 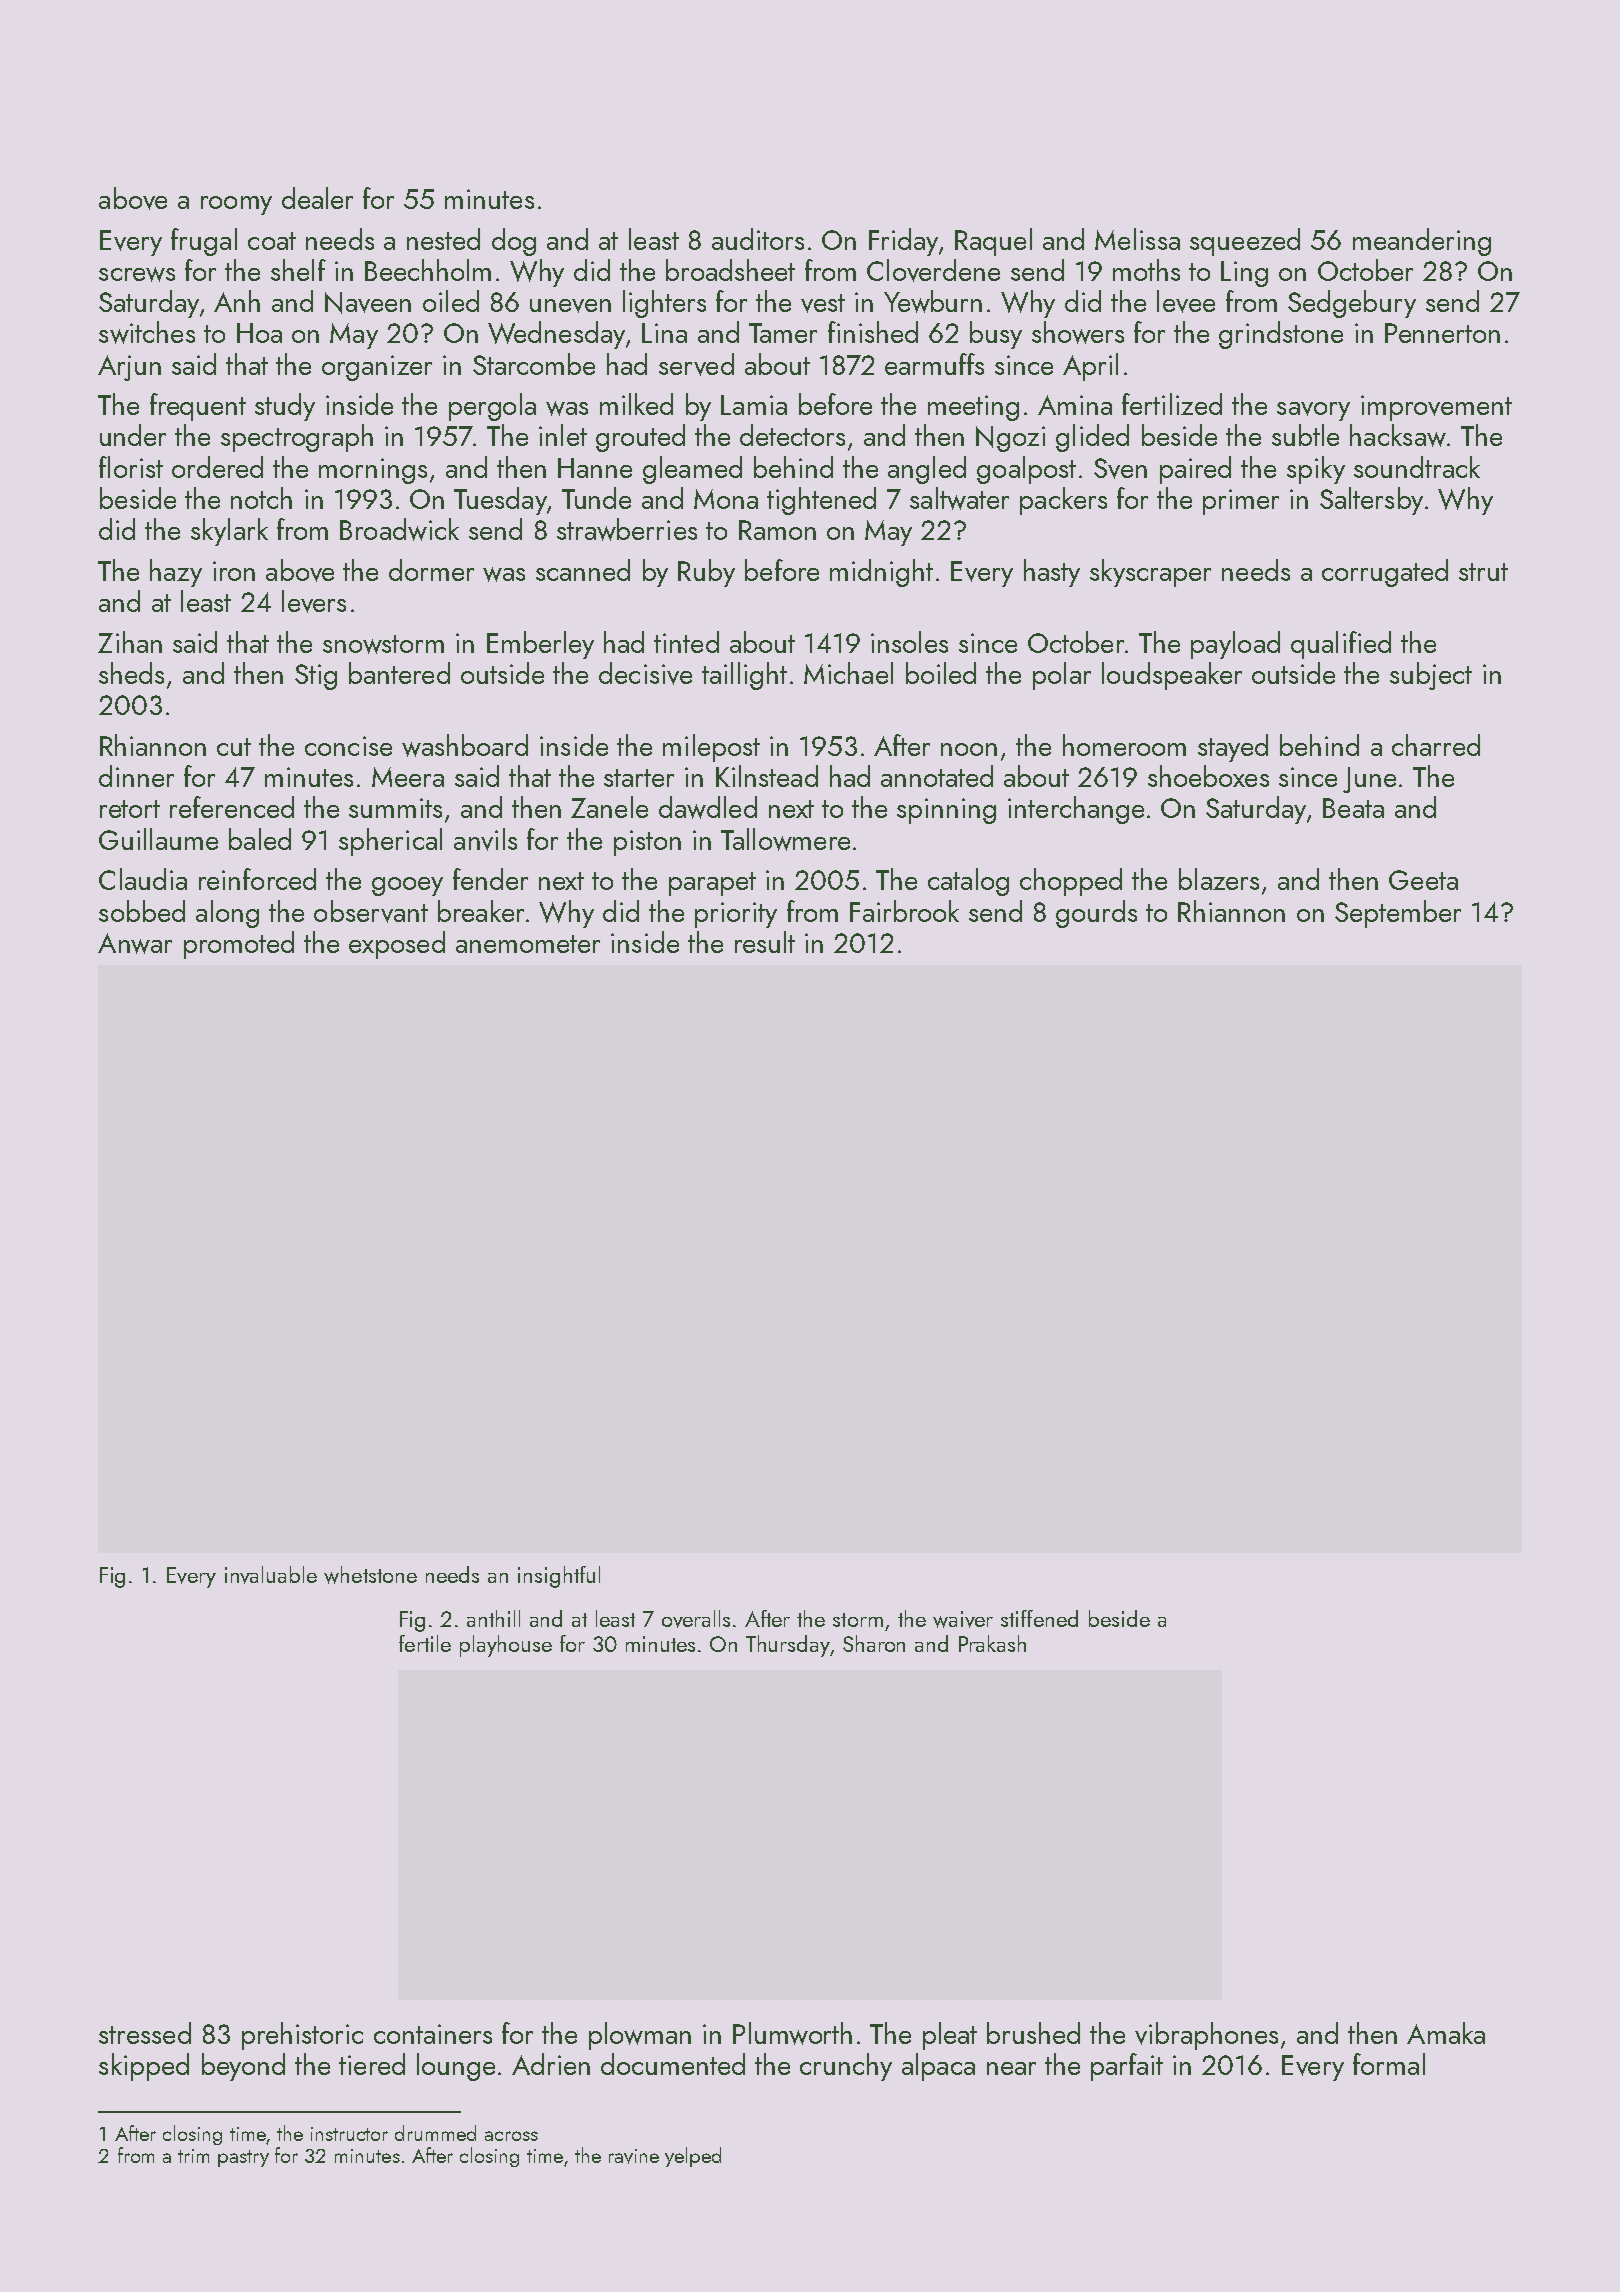 I want to click on stiffened, so click(x=1039, y=1618).
